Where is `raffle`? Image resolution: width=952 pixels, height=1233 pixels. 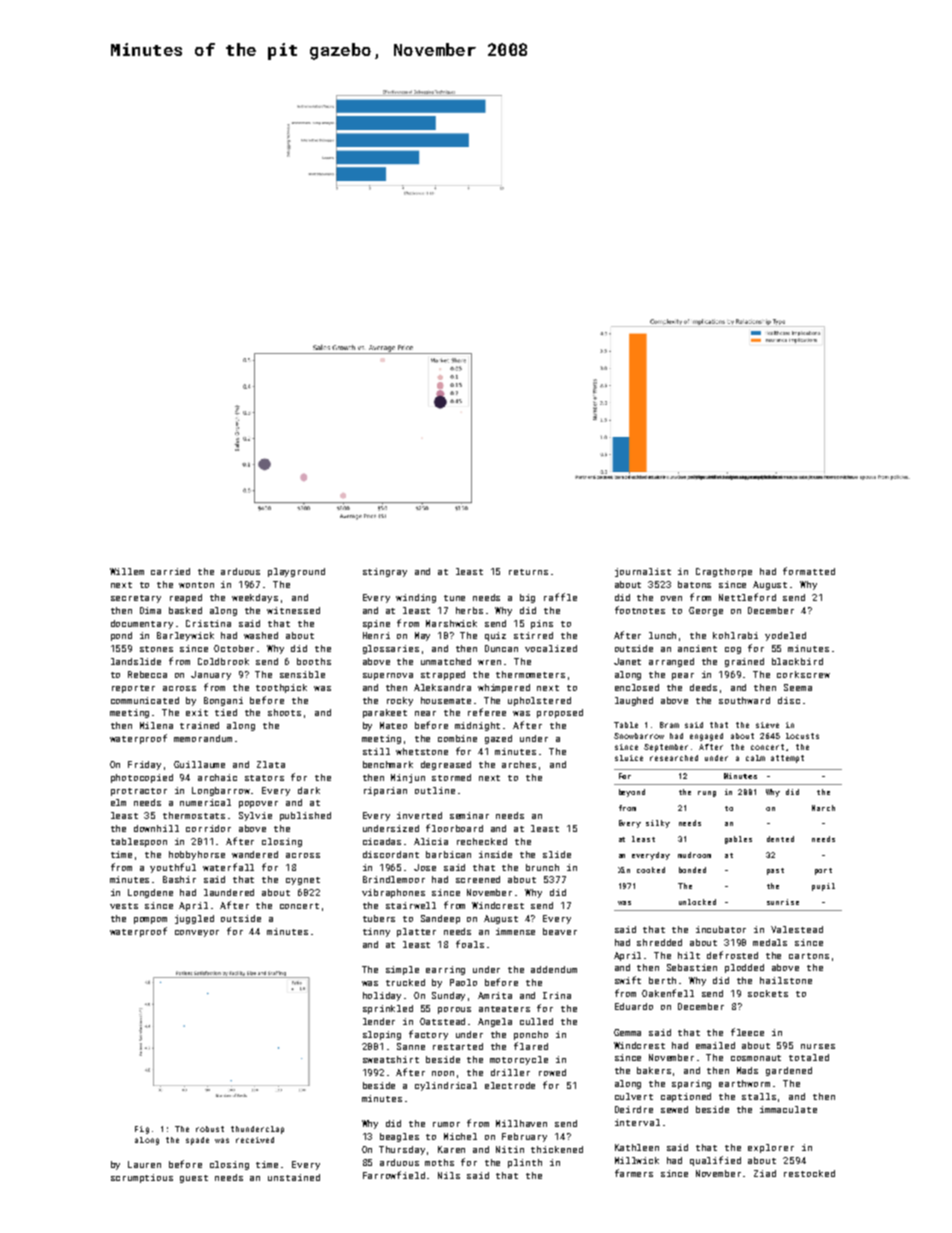 raffle is located at coordinates (560, 597).
